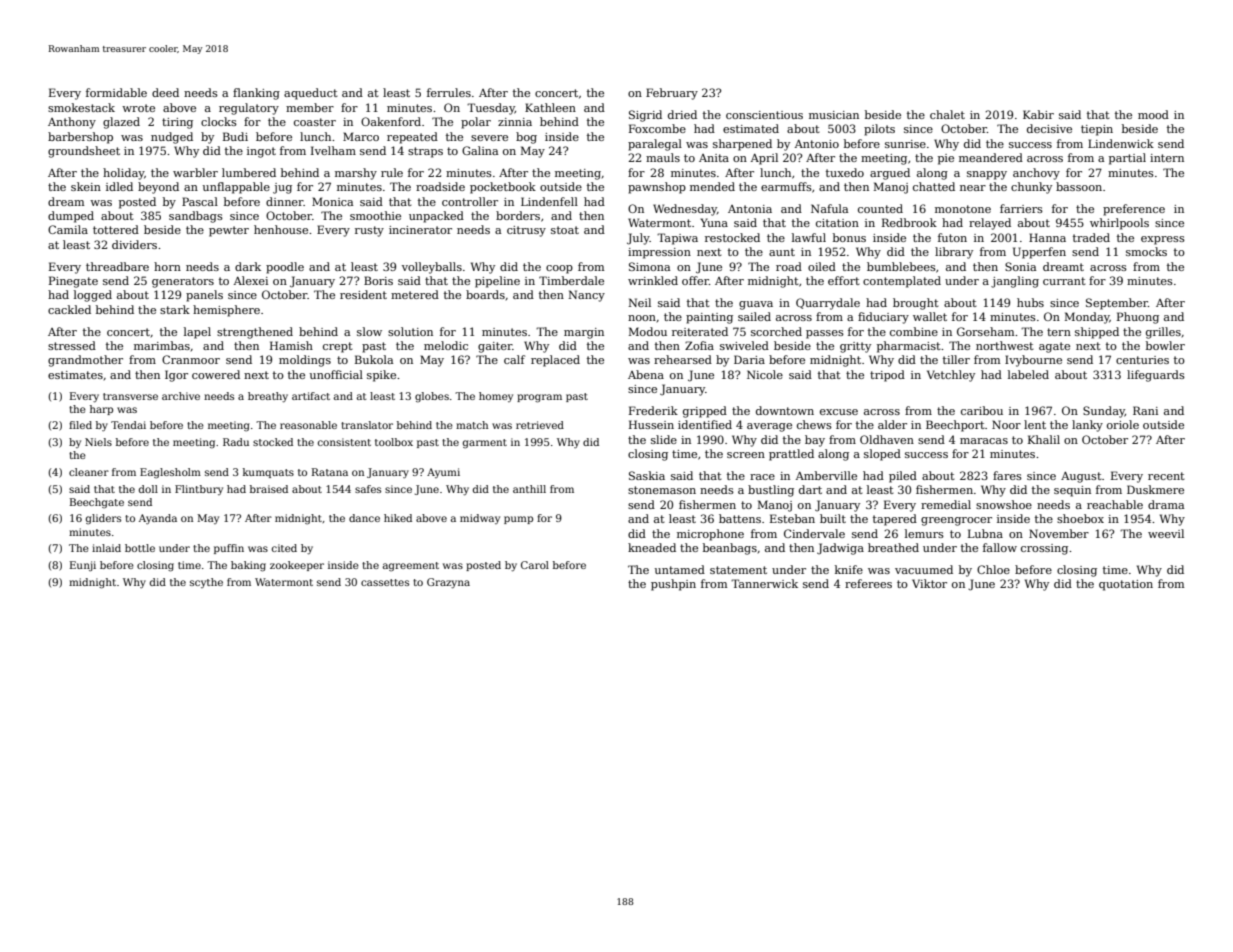  I want to click on scythe, so click(206, 583).
